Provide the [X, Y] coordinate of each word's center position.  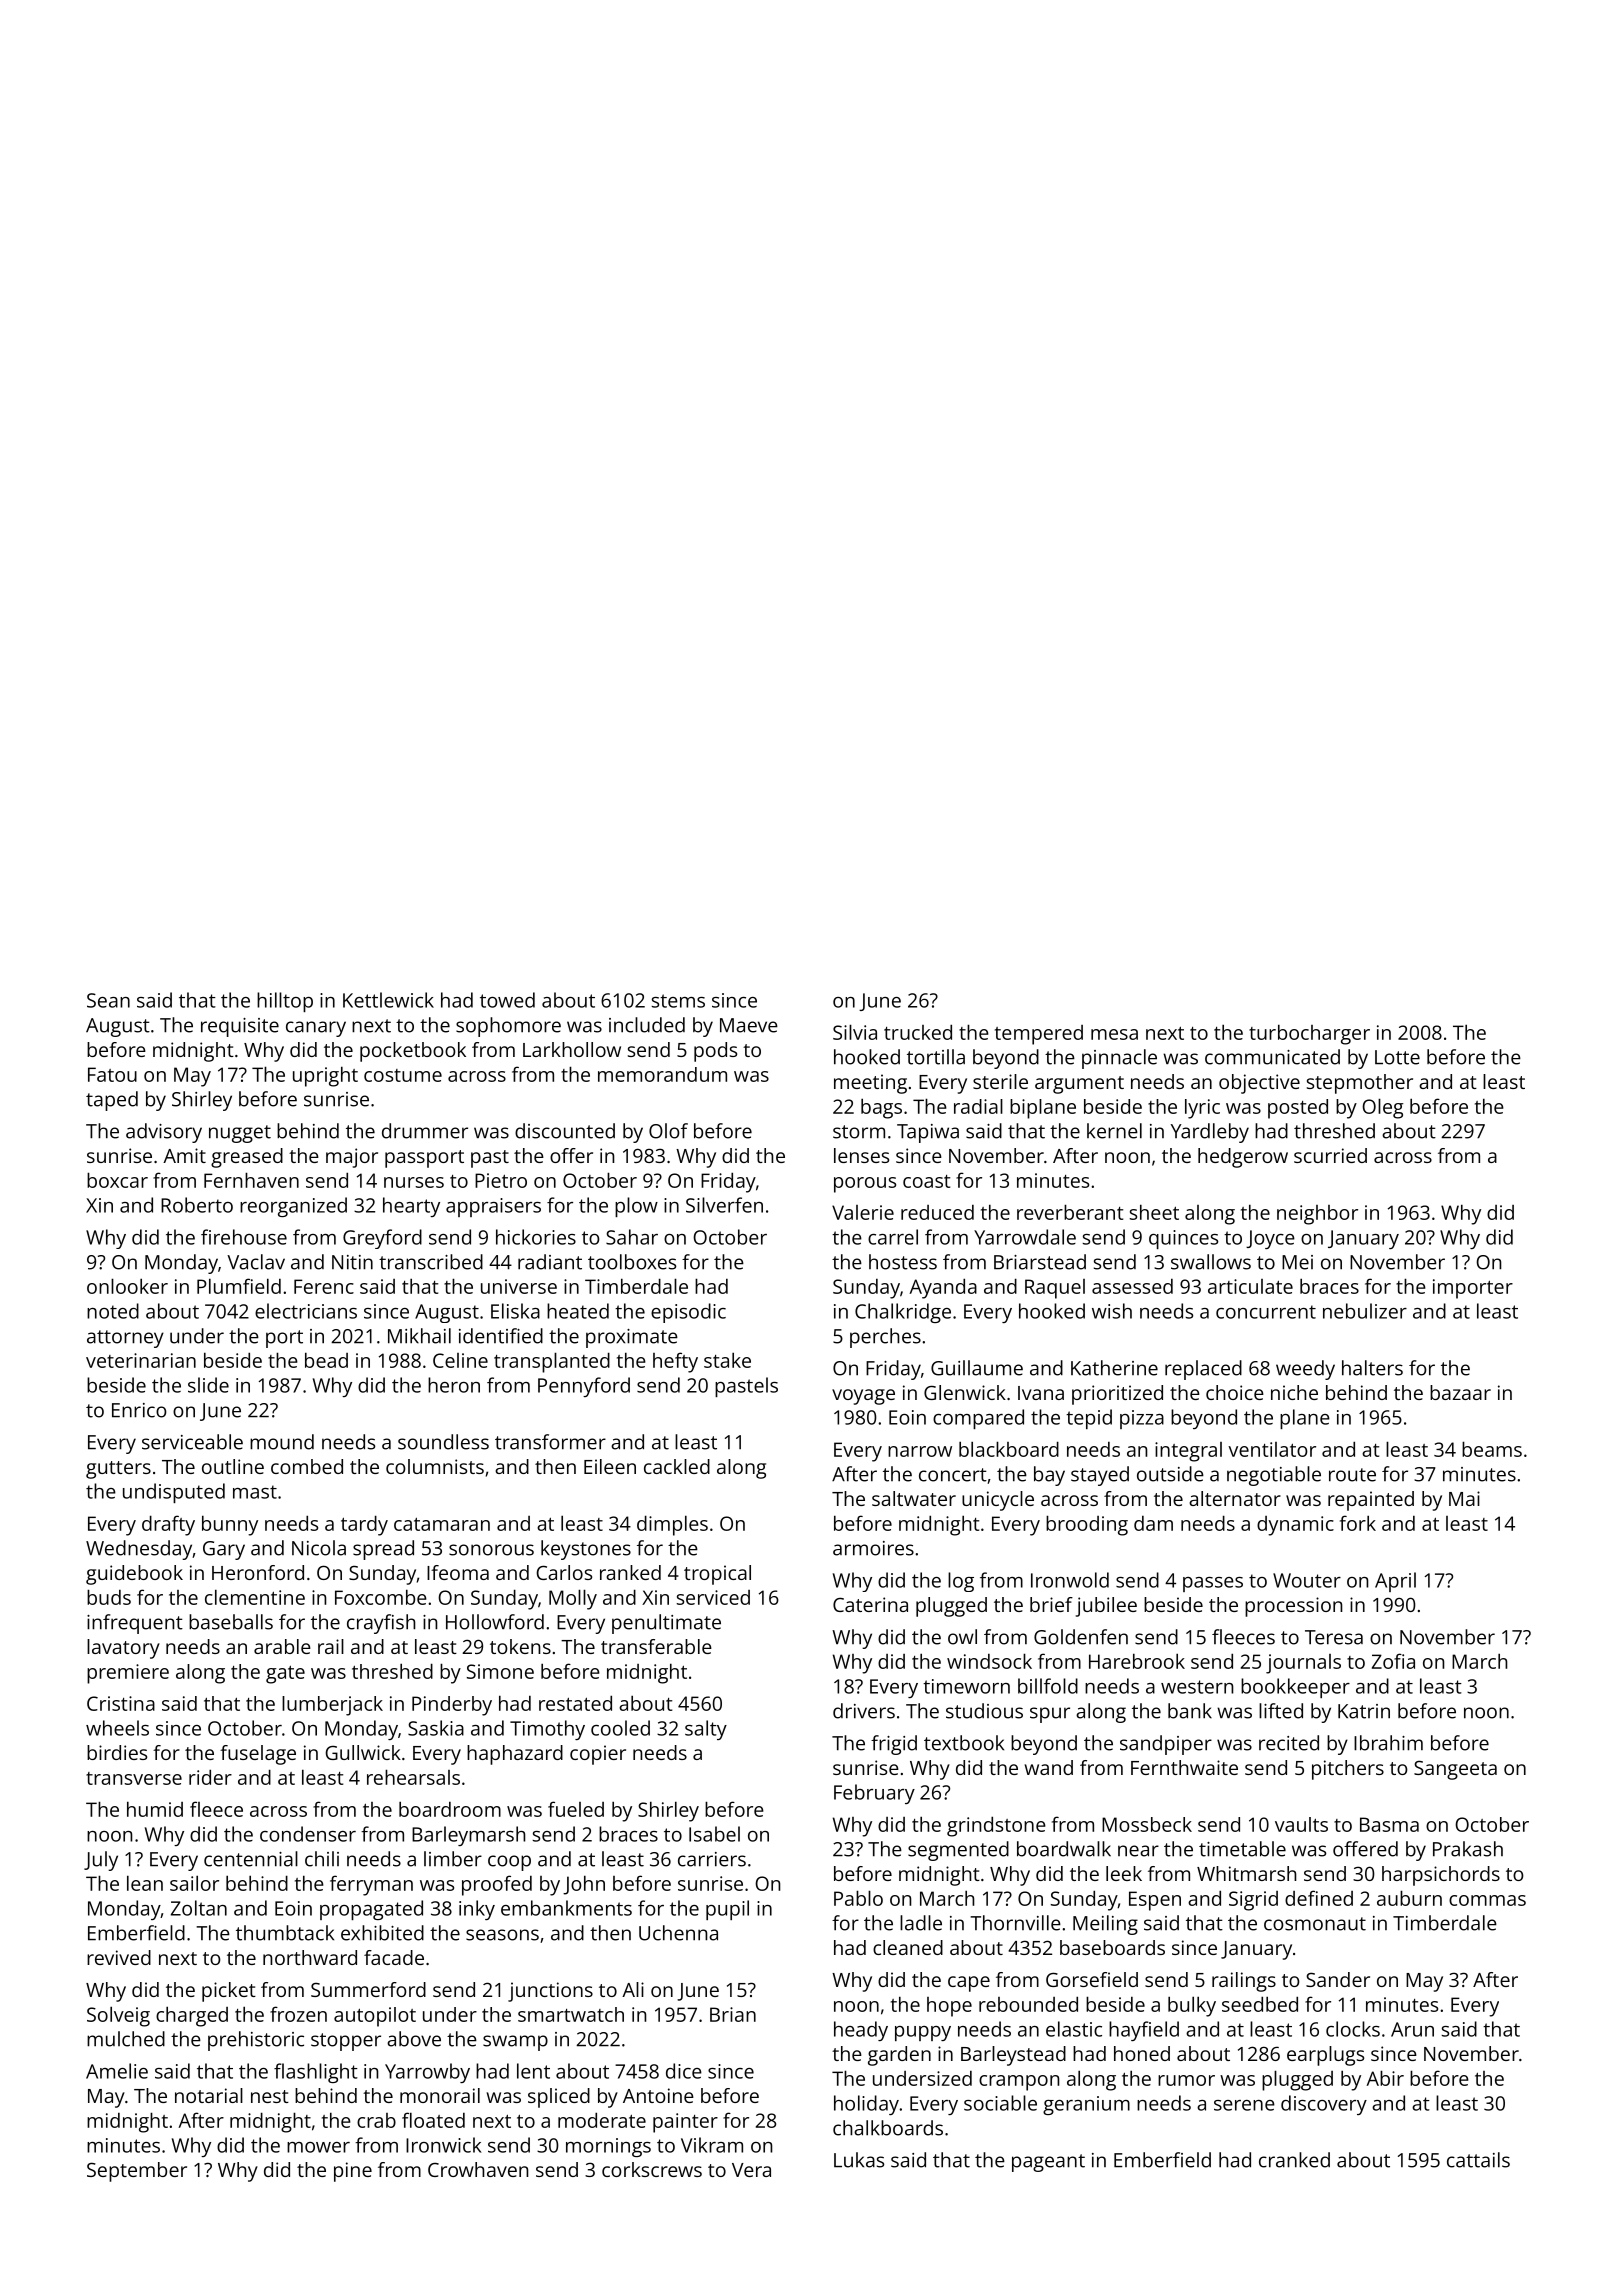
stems [678, 1001]
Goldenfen [1081, 1637]
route [1352, 1475]
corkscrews [652, 2169]
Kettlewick [388, 1000]
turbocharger [1309, 1034]
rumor [1186, 2080]
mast [255, 1492]
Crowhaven [478, 2169]
